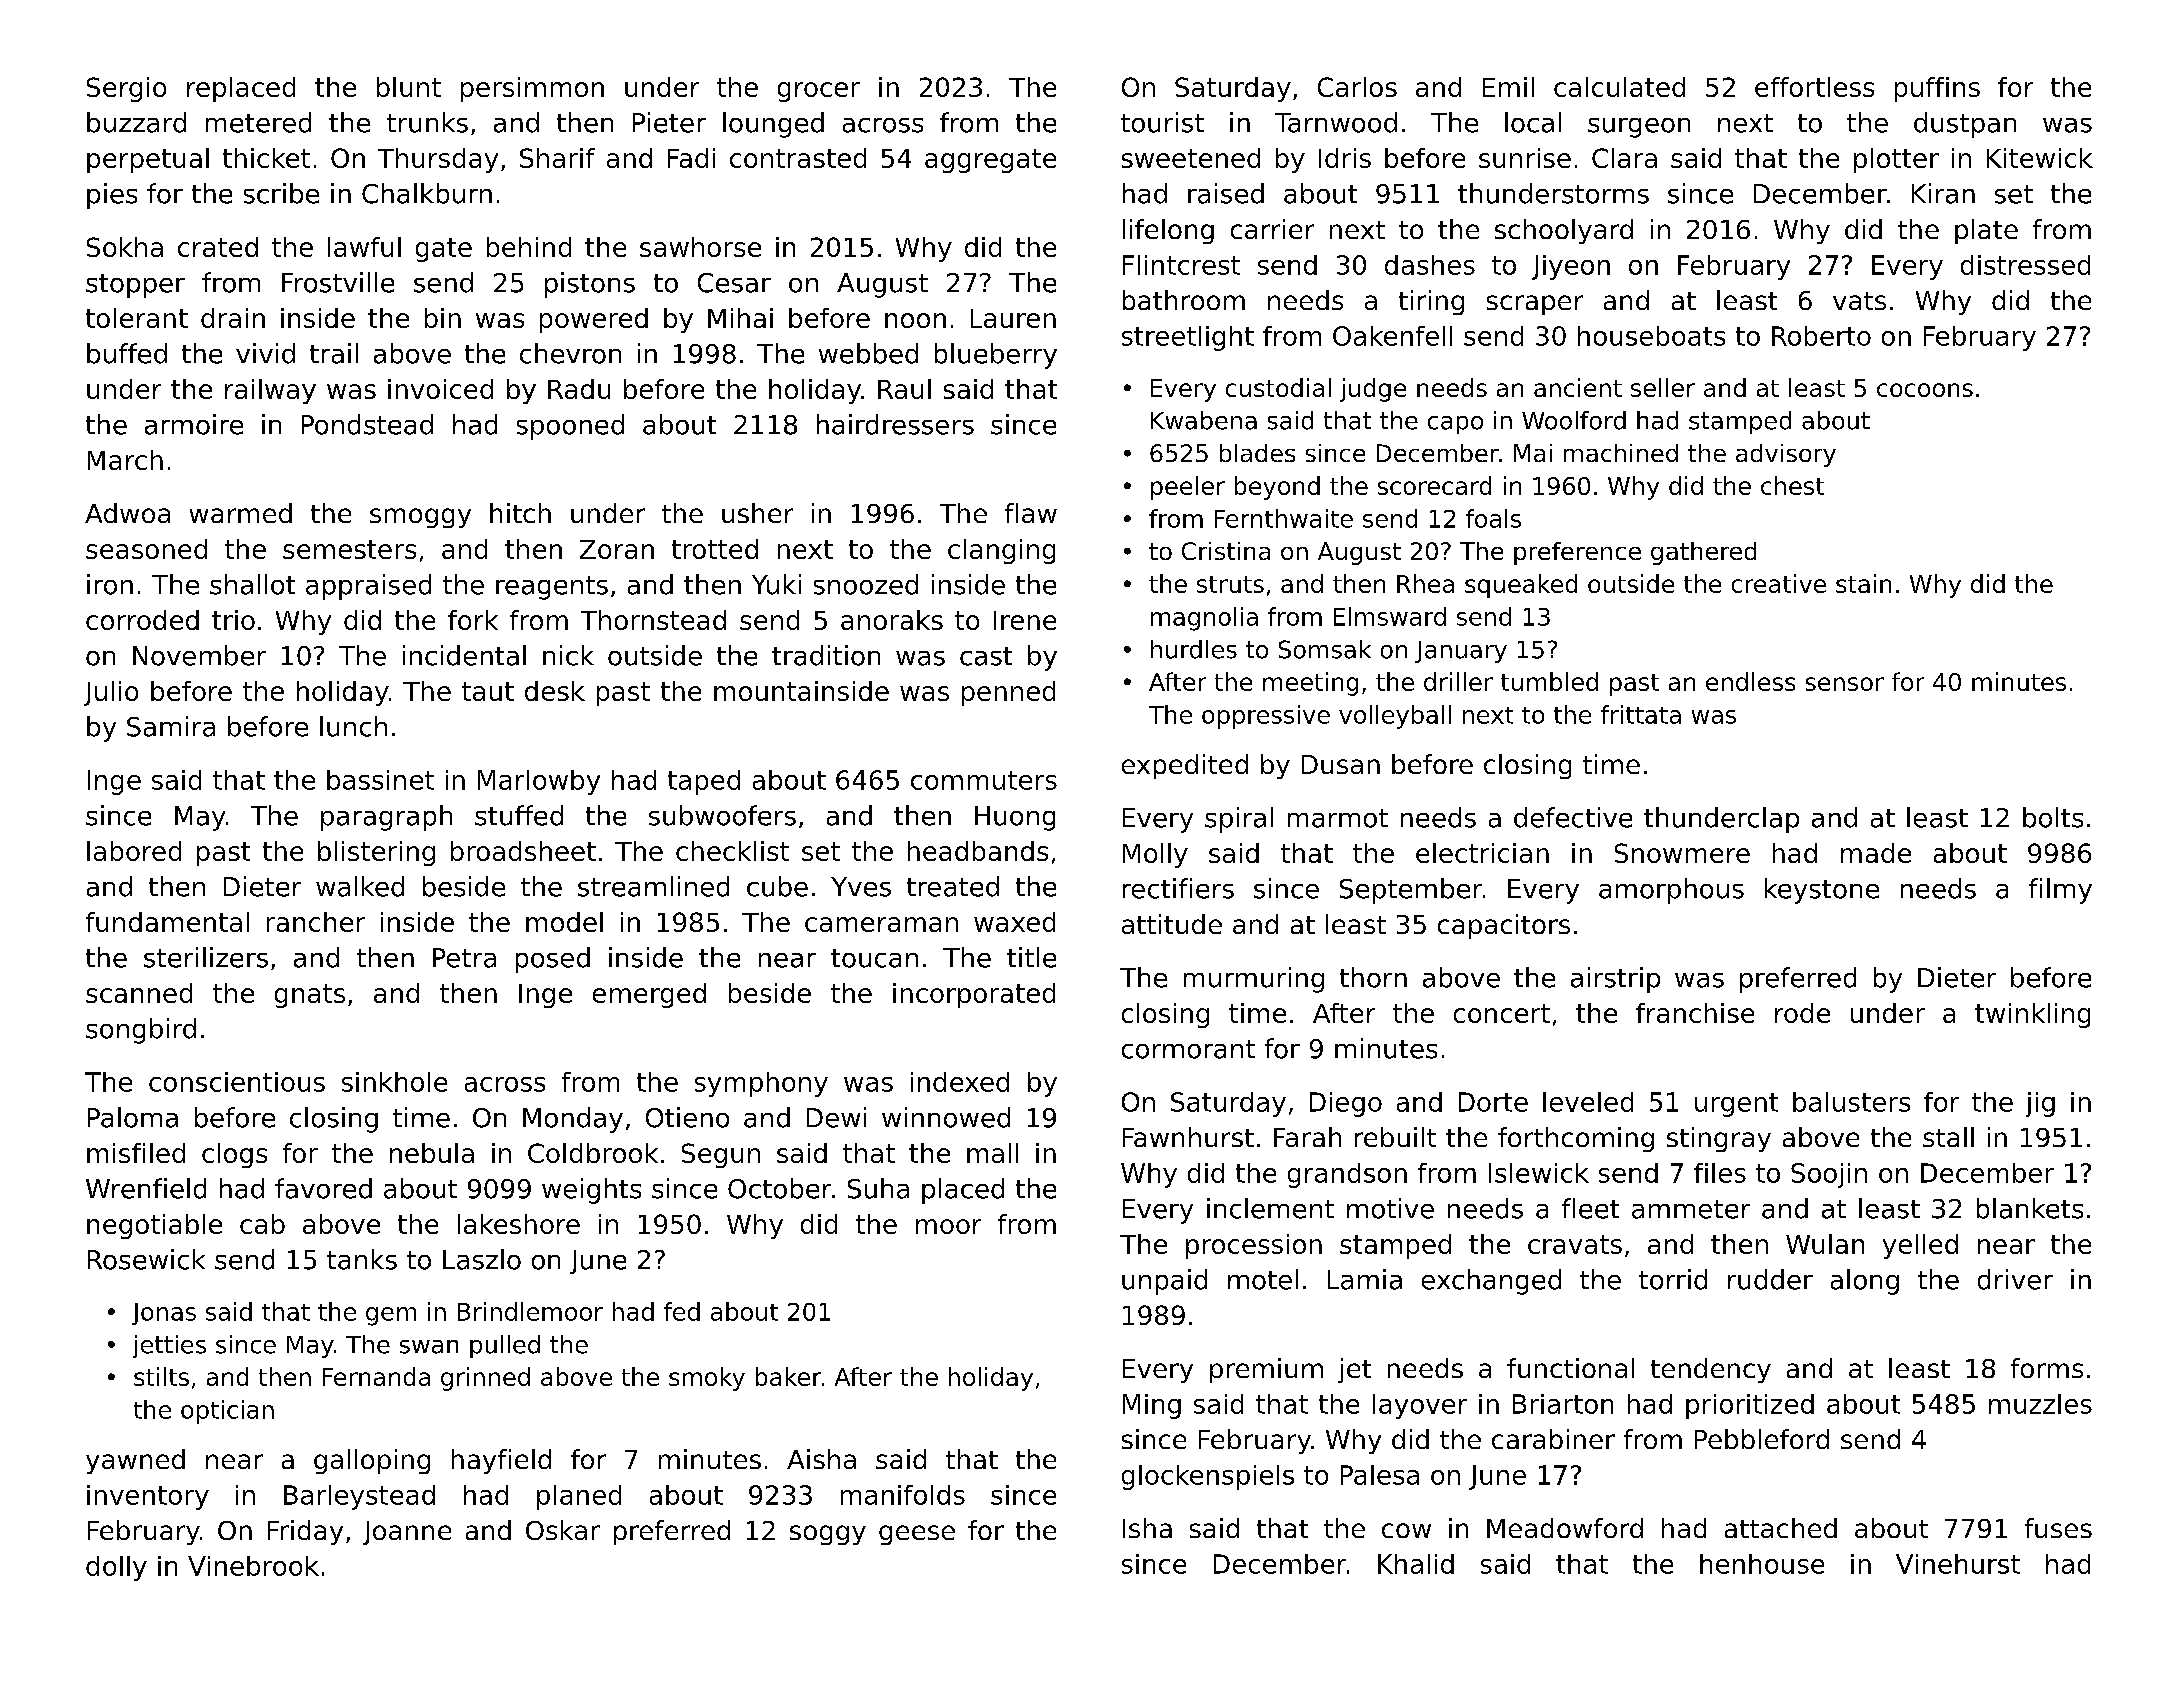  What do you see at coordinates (1615, 980) in the page?
I see `airstrip` at bounding box center [1615, 980].
